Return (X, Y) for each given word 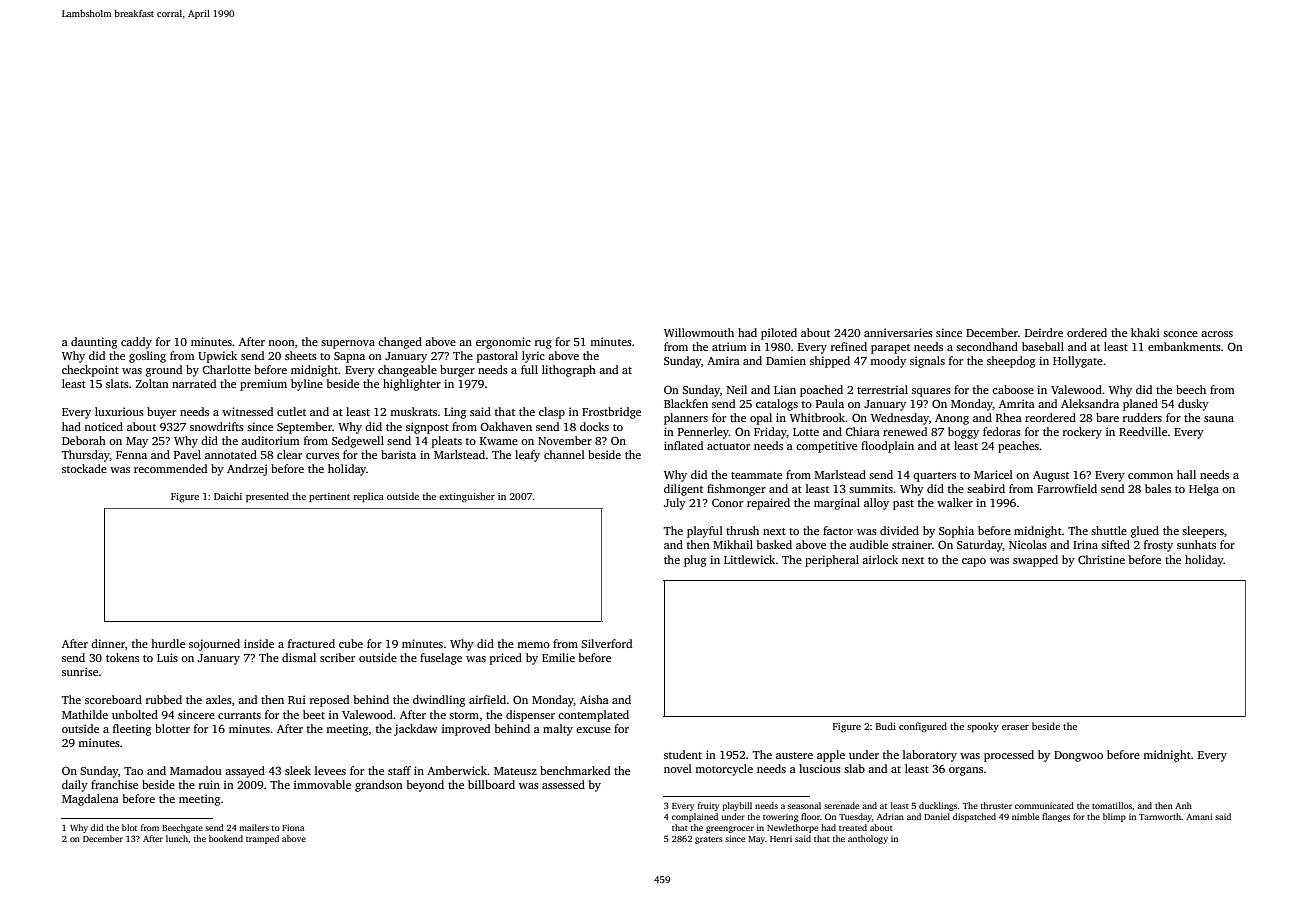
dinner (108, 643)
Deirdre (1044, 332)
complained (695, 817)
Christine (1101, 559)
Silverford (606, 643)
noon (281, 343)
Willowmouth (699, 332)
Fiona (293, 827)
